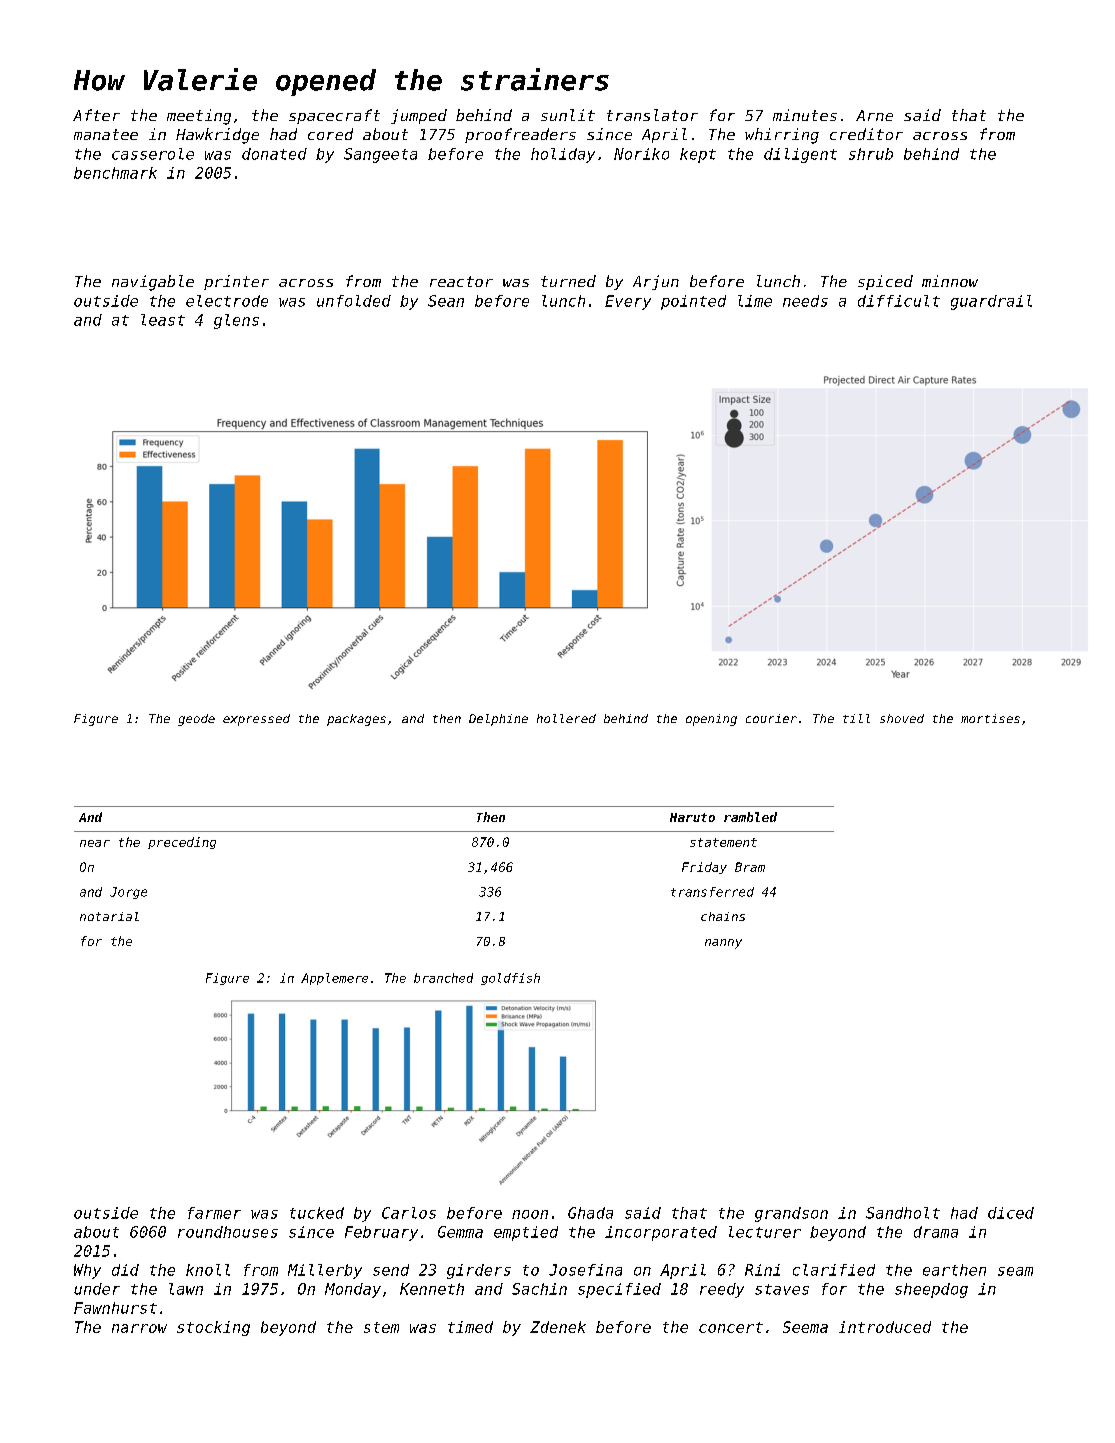 The image size is (1115, 1443). Describe the element at coordinates (96, 115) in the screenshot. I see `After` at that location.
